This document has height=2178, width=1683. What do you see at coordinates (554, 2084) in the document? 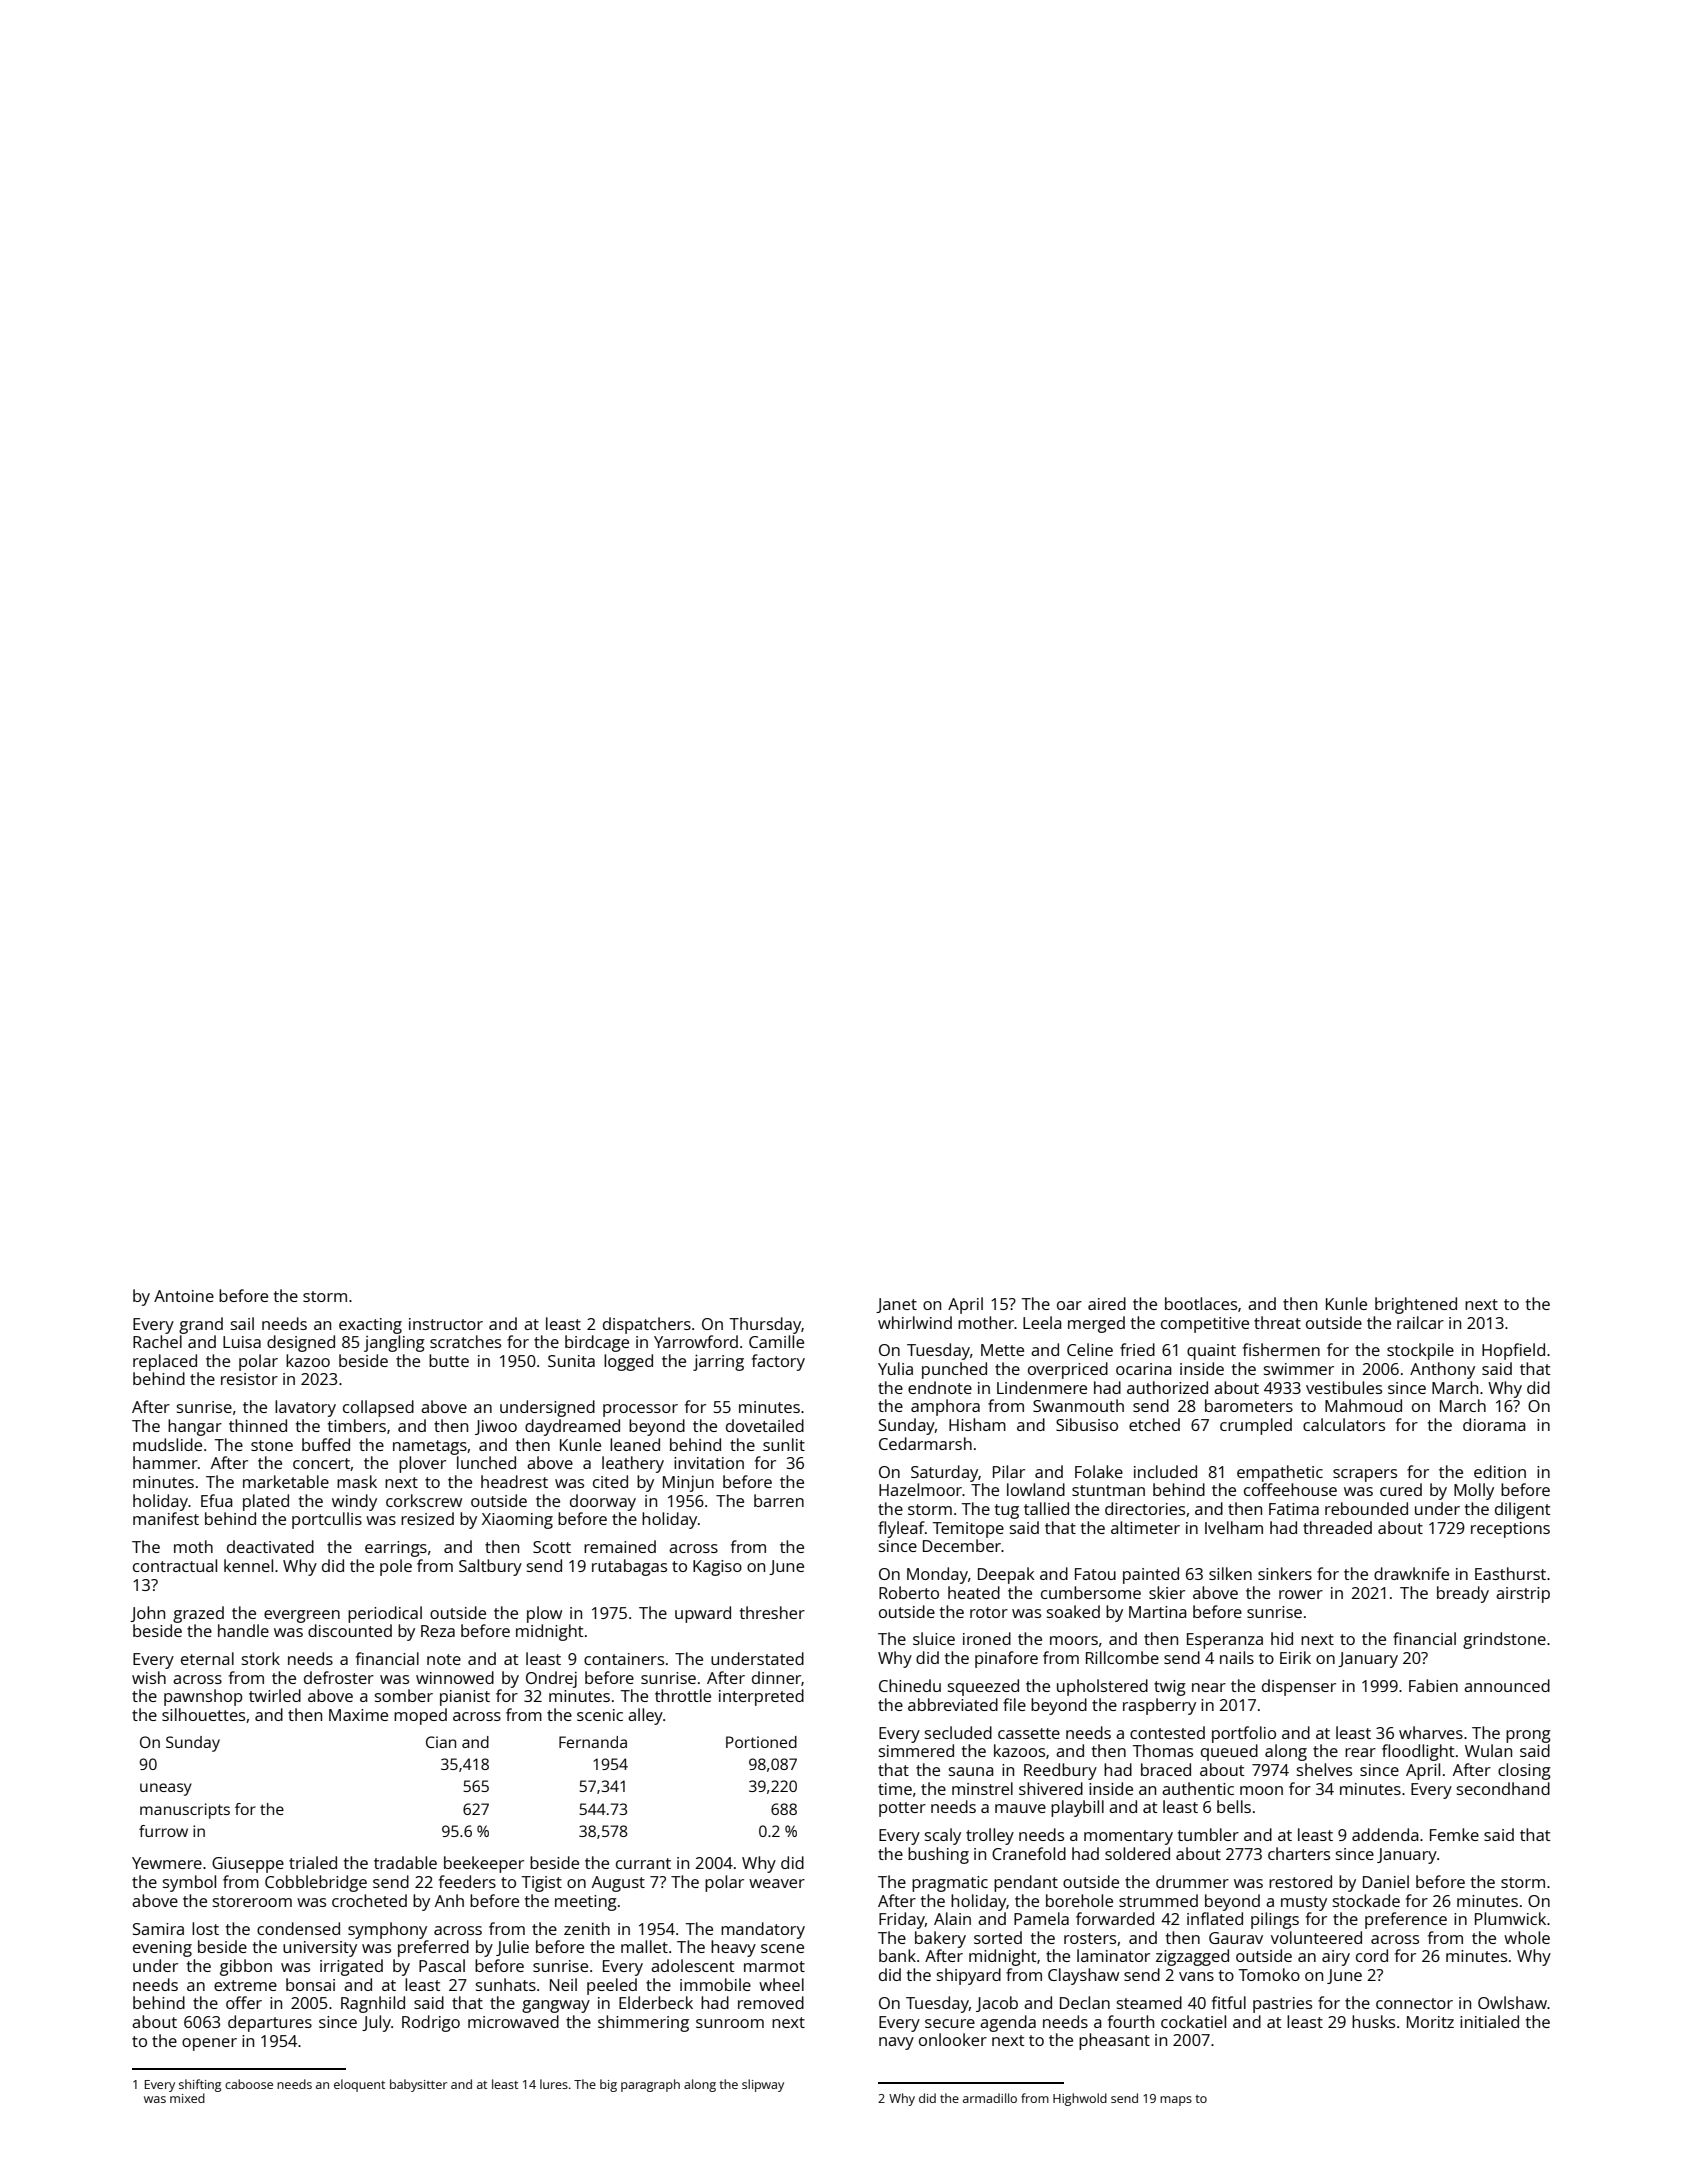
I see `lures` at bounding box center [554, 2084].
